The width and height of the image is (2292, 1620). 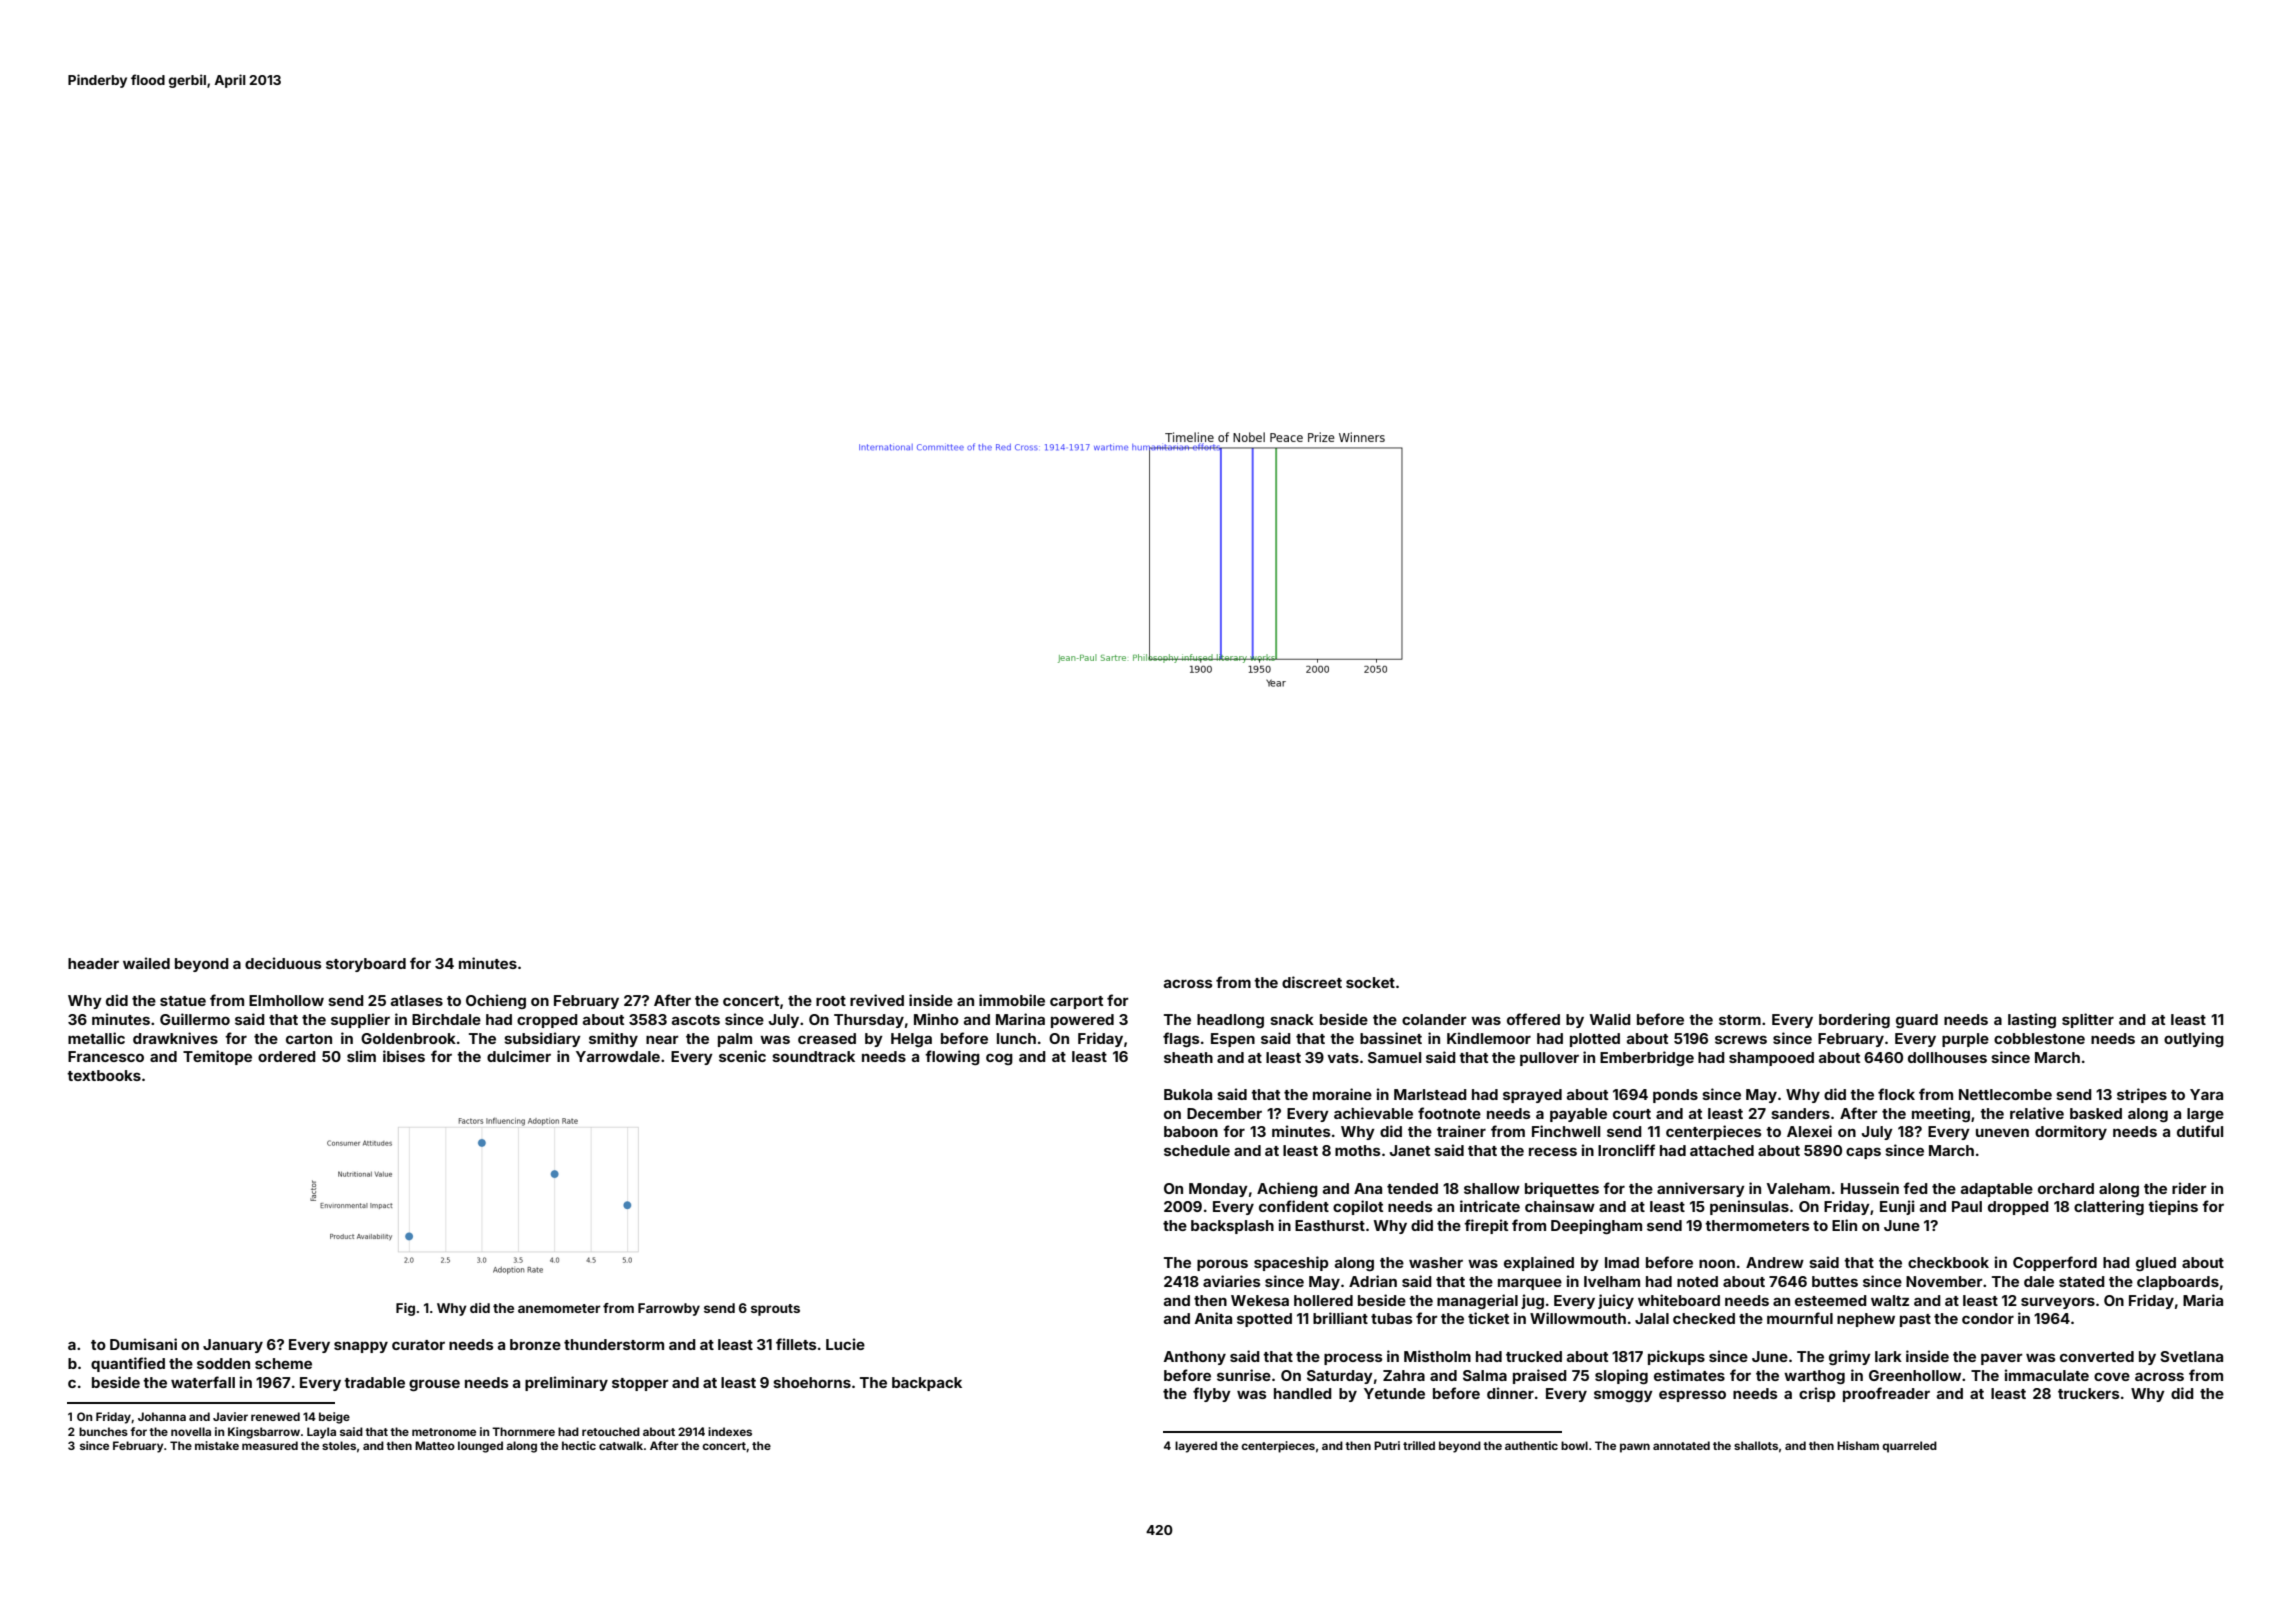 I want to click on Matteo, so click(x=435, y=1445).
